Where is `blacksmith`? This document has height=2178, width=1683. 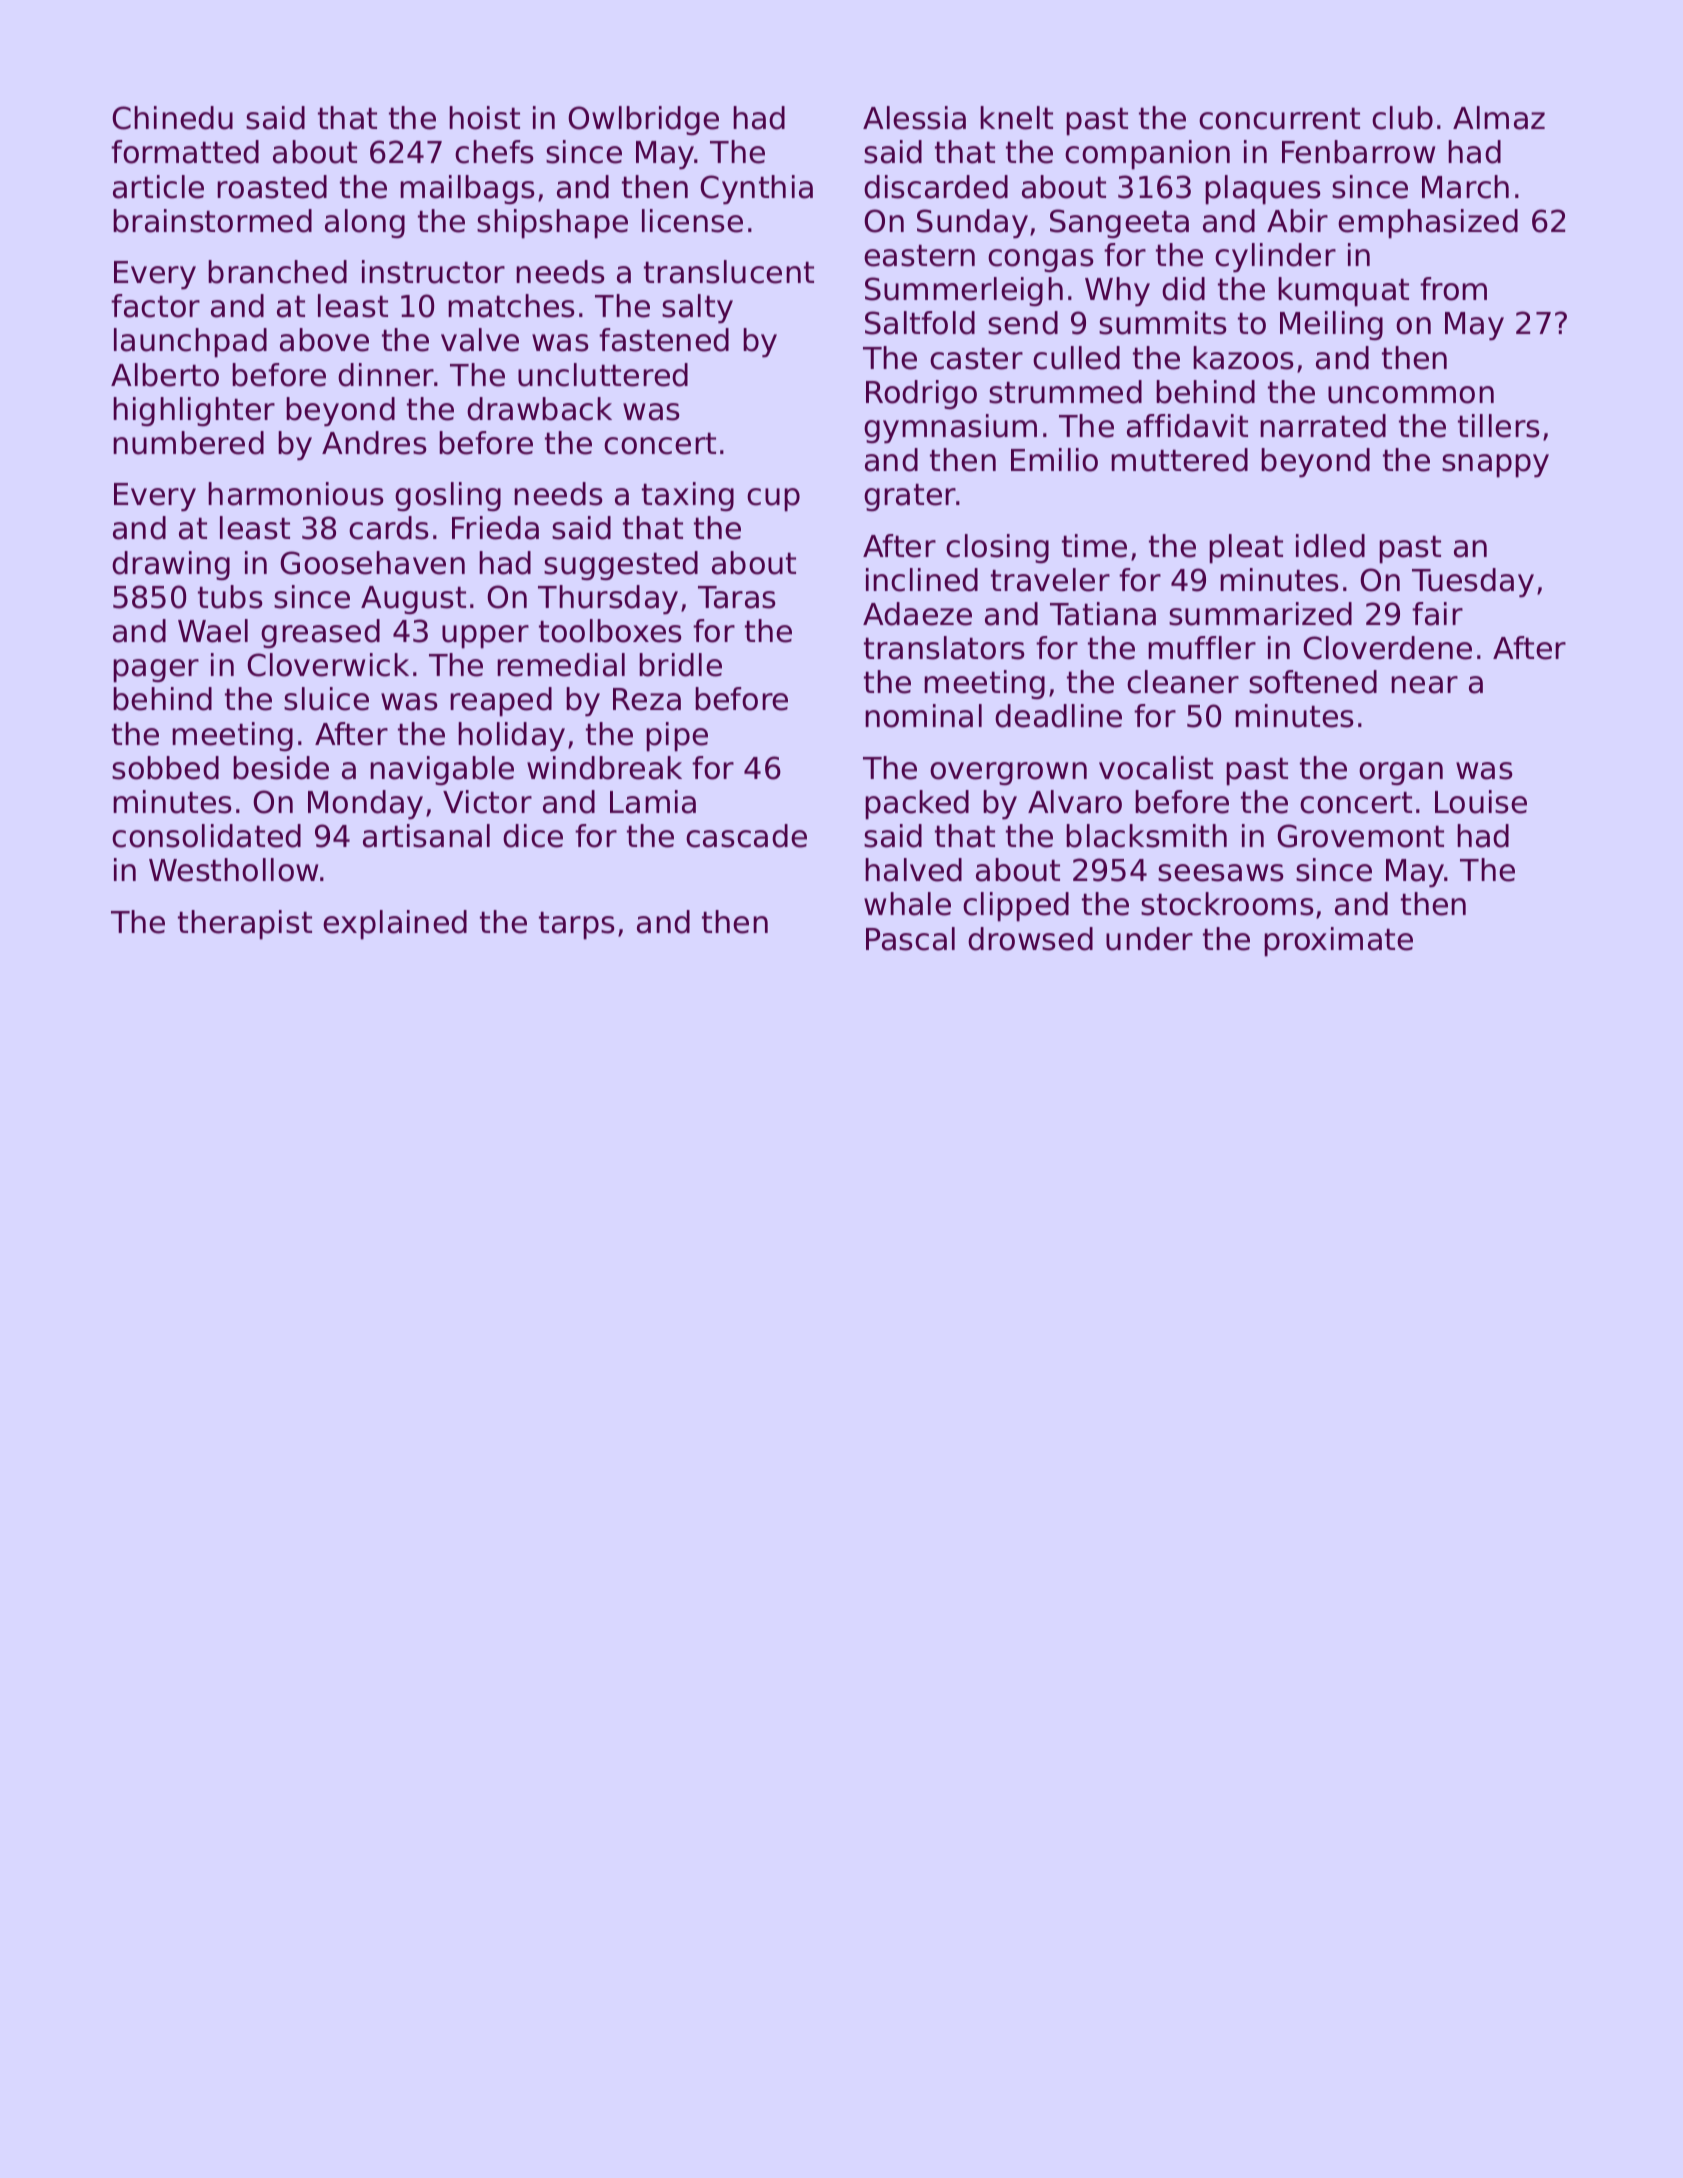
blacksmith is located at coordinates (1146, 836).
